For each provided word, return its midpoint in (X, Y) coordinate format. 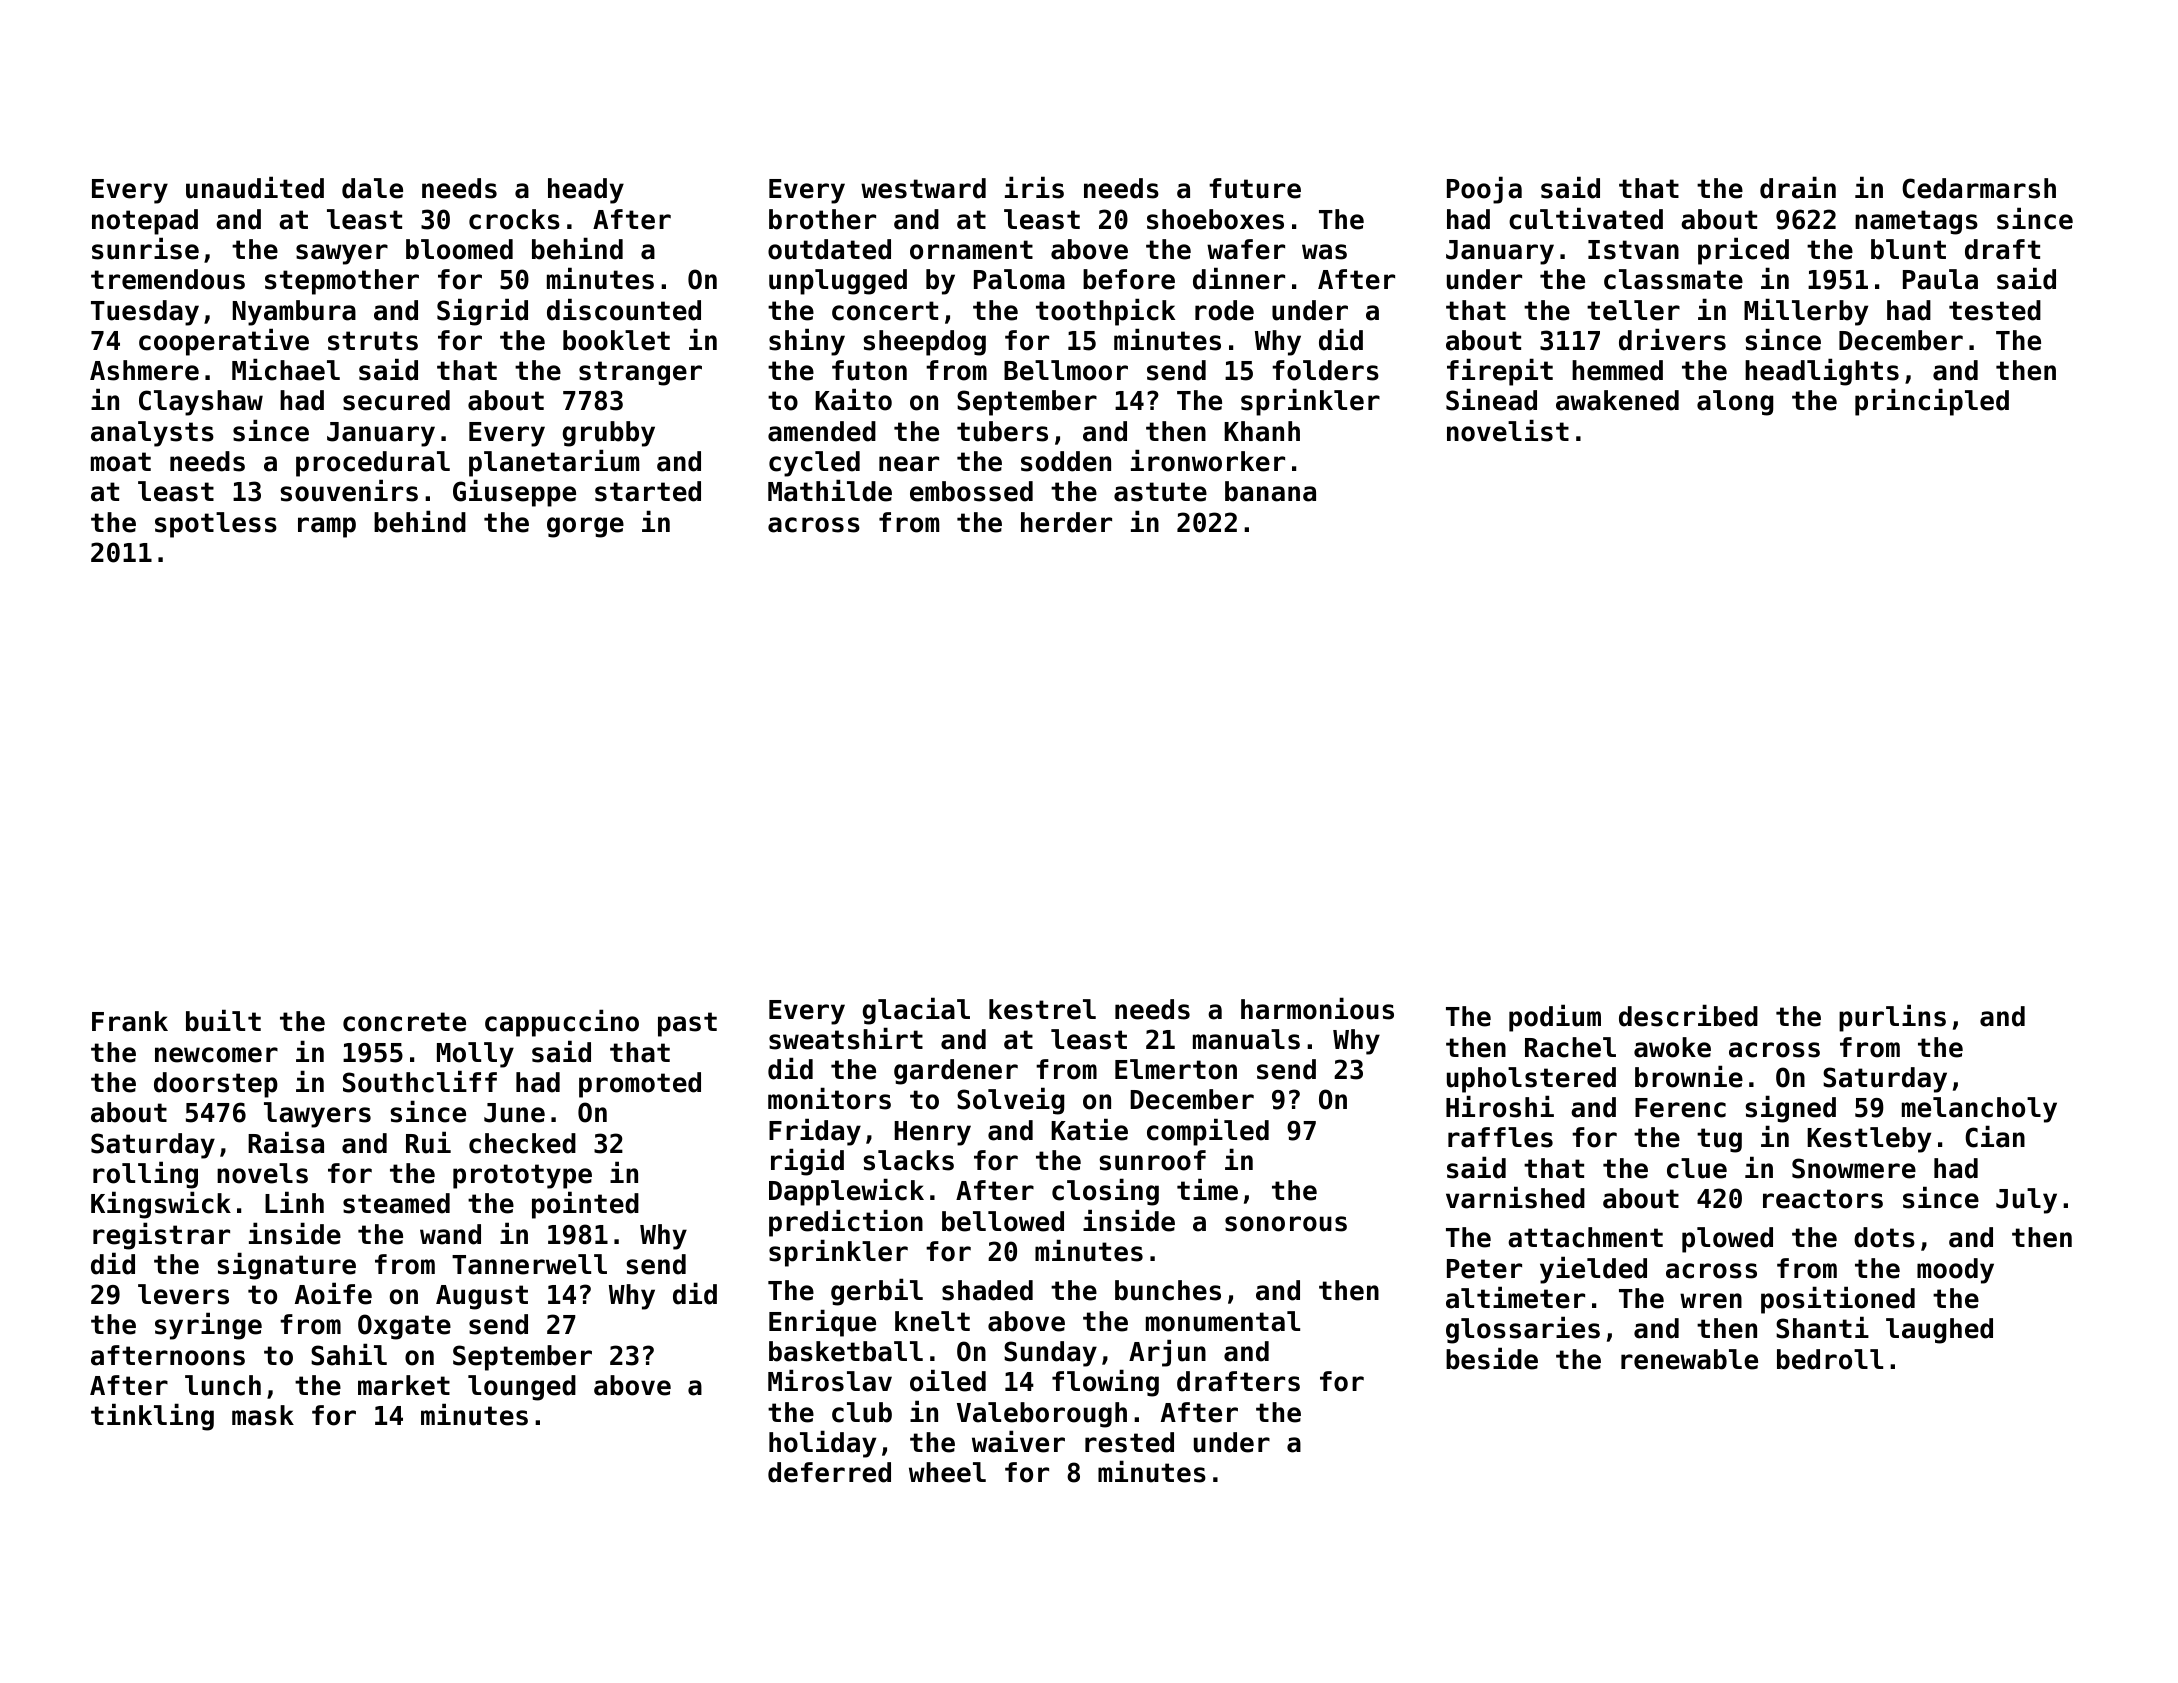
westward (923, 188)
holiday (822, 1444)
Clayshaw (201, 403)
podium (1555, 1018)
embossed (971, 491)
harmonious (1317, 1008)
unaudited (255, 187)
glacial (916, 1011)
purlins (1892, 1018)
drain (1798, 187)
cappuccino (562, 1023)
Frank (130, 1021)
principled (1932, 402)
